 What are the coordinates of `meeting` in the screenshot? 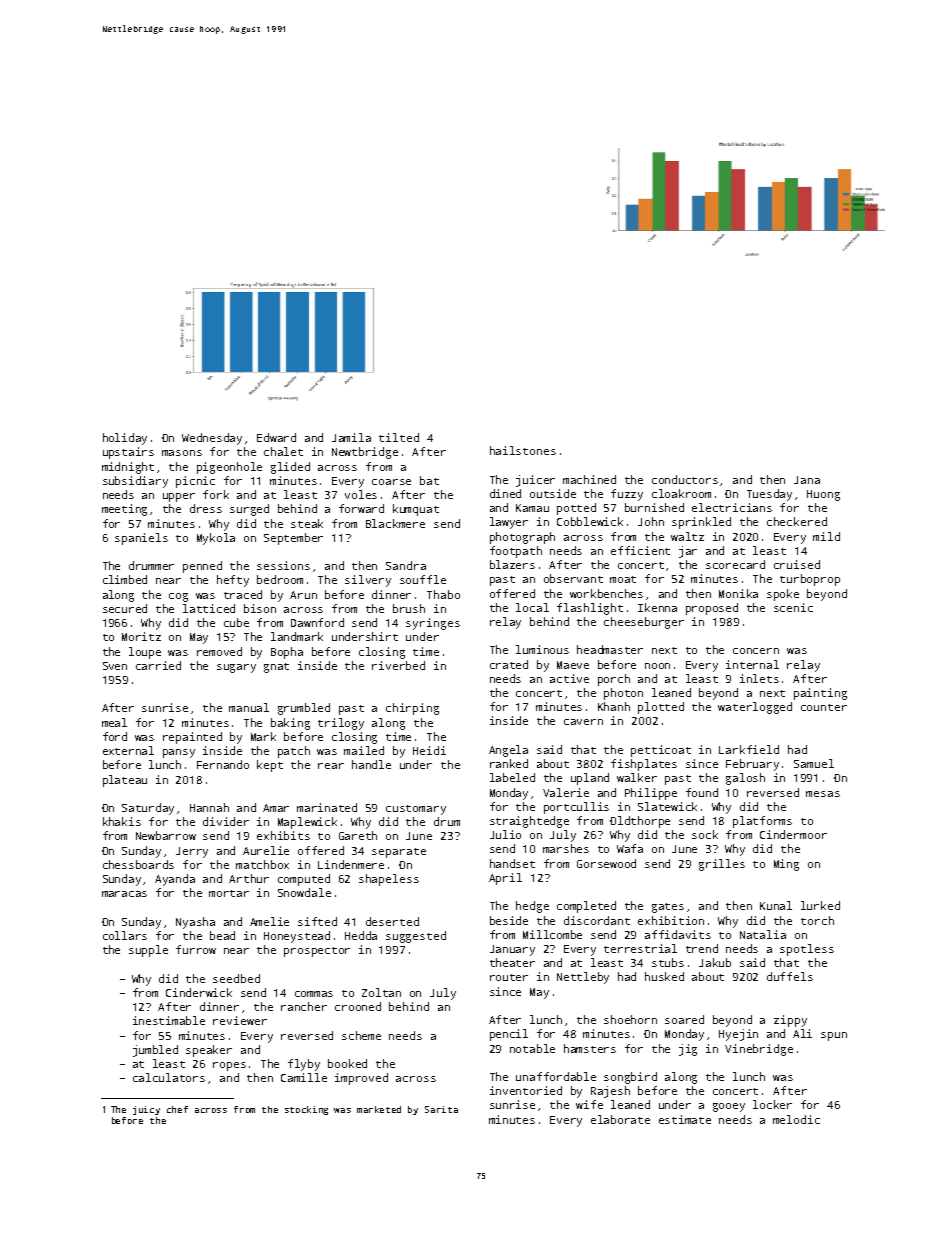 It's located at (124, 510).
